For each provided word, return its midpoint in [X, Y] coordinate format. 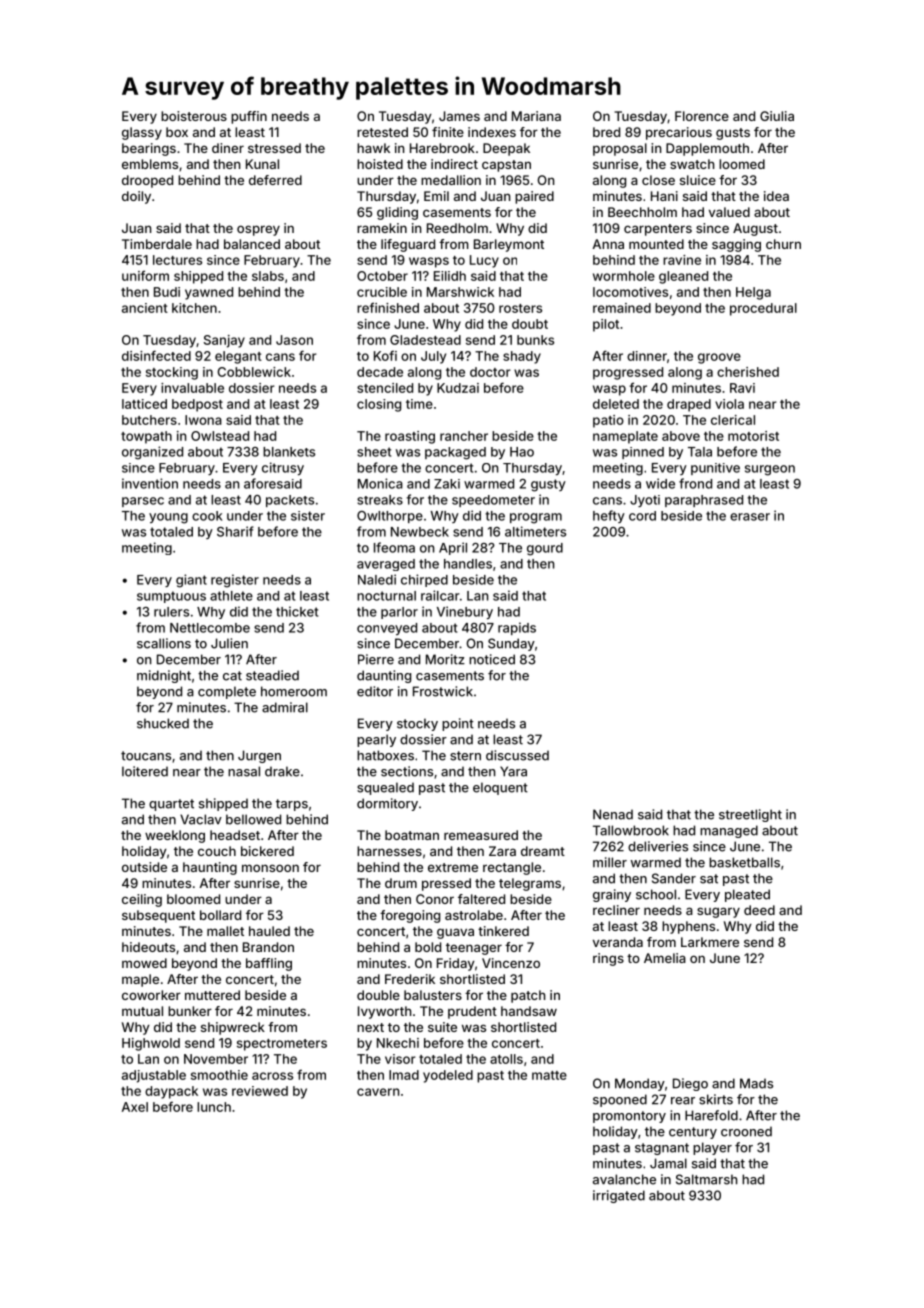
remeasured [481, 835]
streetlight [750, 815]
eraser [750, 517]
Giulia [777, 116]
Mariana [536, 116]
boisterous [194, 116]
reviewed [260, 1091]
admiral [285, 707]
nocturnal [386, 596]
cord [642, 516]
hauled [269, 931]
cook [207, 516]
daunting [384, 676]
